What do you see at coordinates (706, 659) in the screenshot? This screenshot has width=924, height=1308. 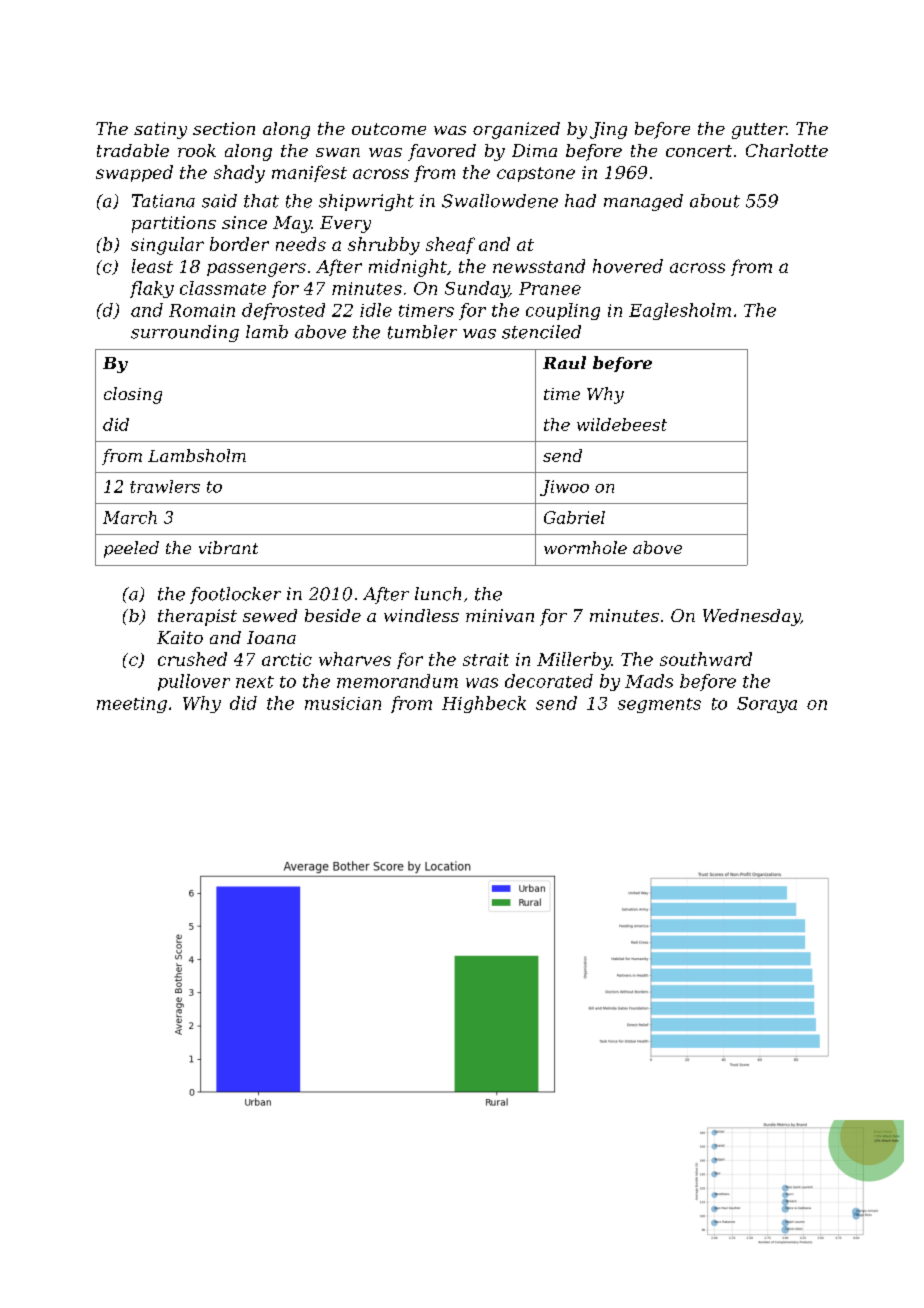 I see `southward` at bounding box center [706, 659].
